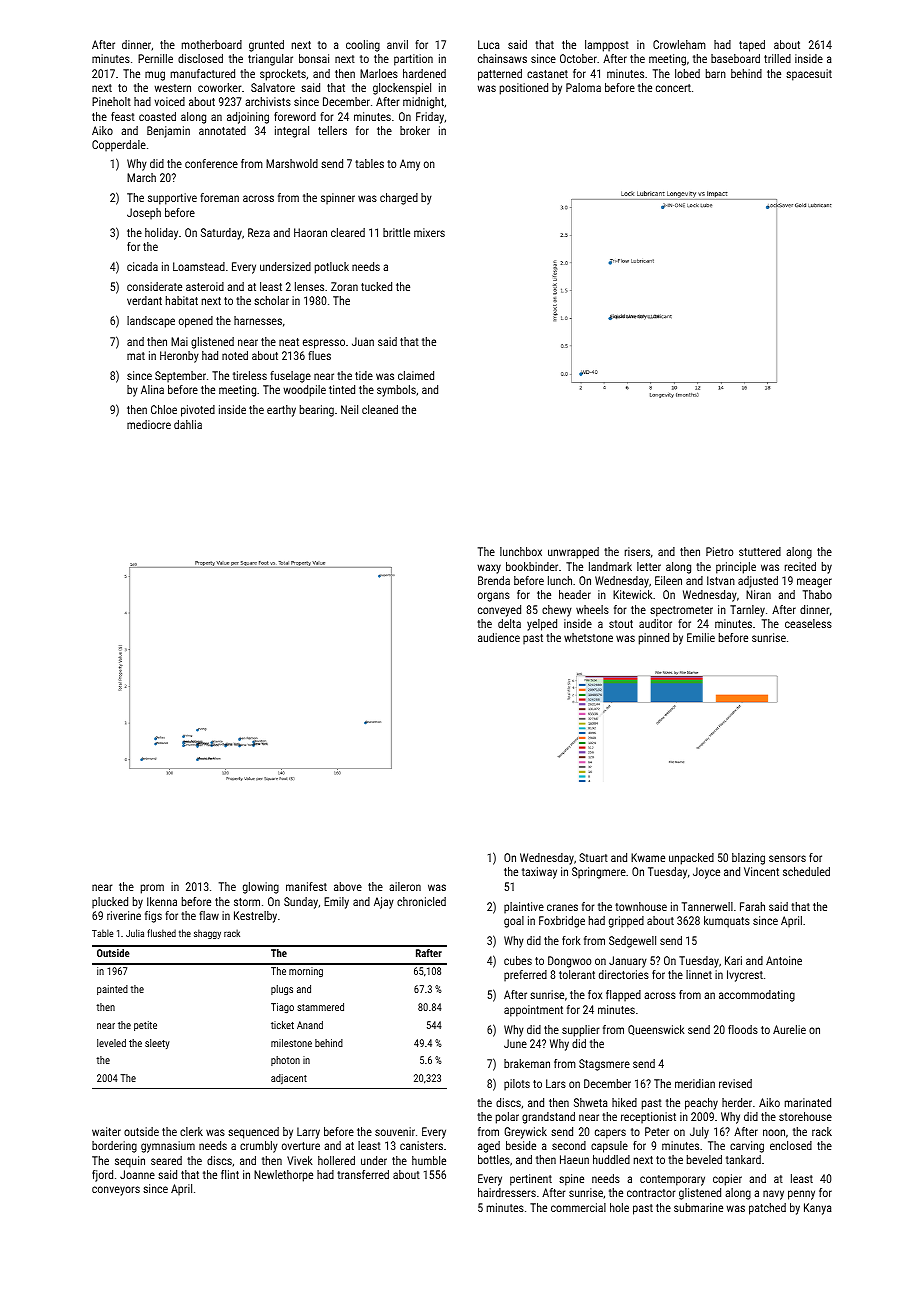 This document has width=924, height=1308. I want to click on taxiway, so click(539, 873).
